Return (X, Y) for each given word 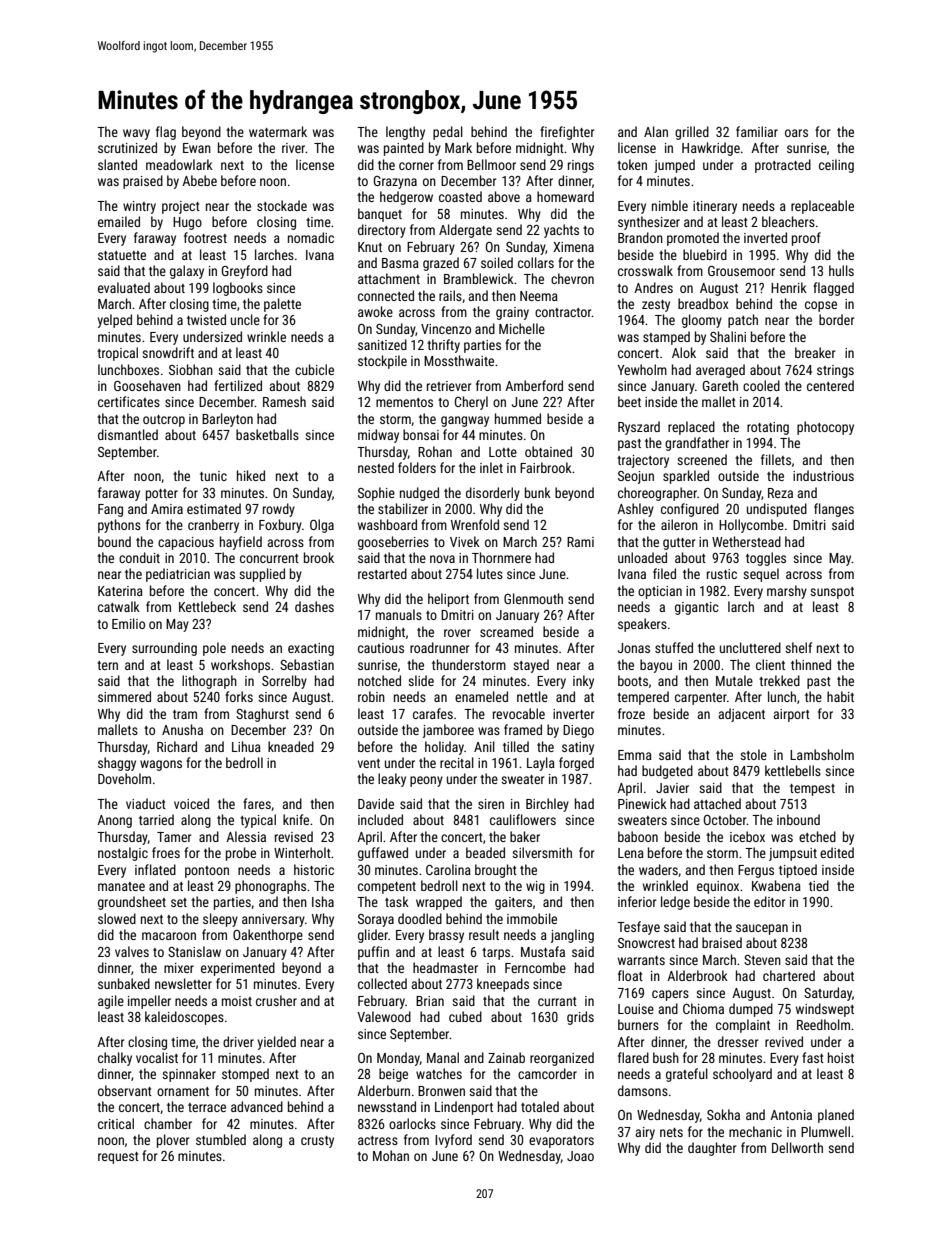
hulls (841, 270)
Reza (780, 493)
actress (378, 1140)
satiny (578, 748)
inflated (155, 869)
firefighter (567, 133)
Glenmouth (533, 598)
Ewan (197, 148)
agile (111, 1002)
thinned (811, 664)
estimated (214, 508)
